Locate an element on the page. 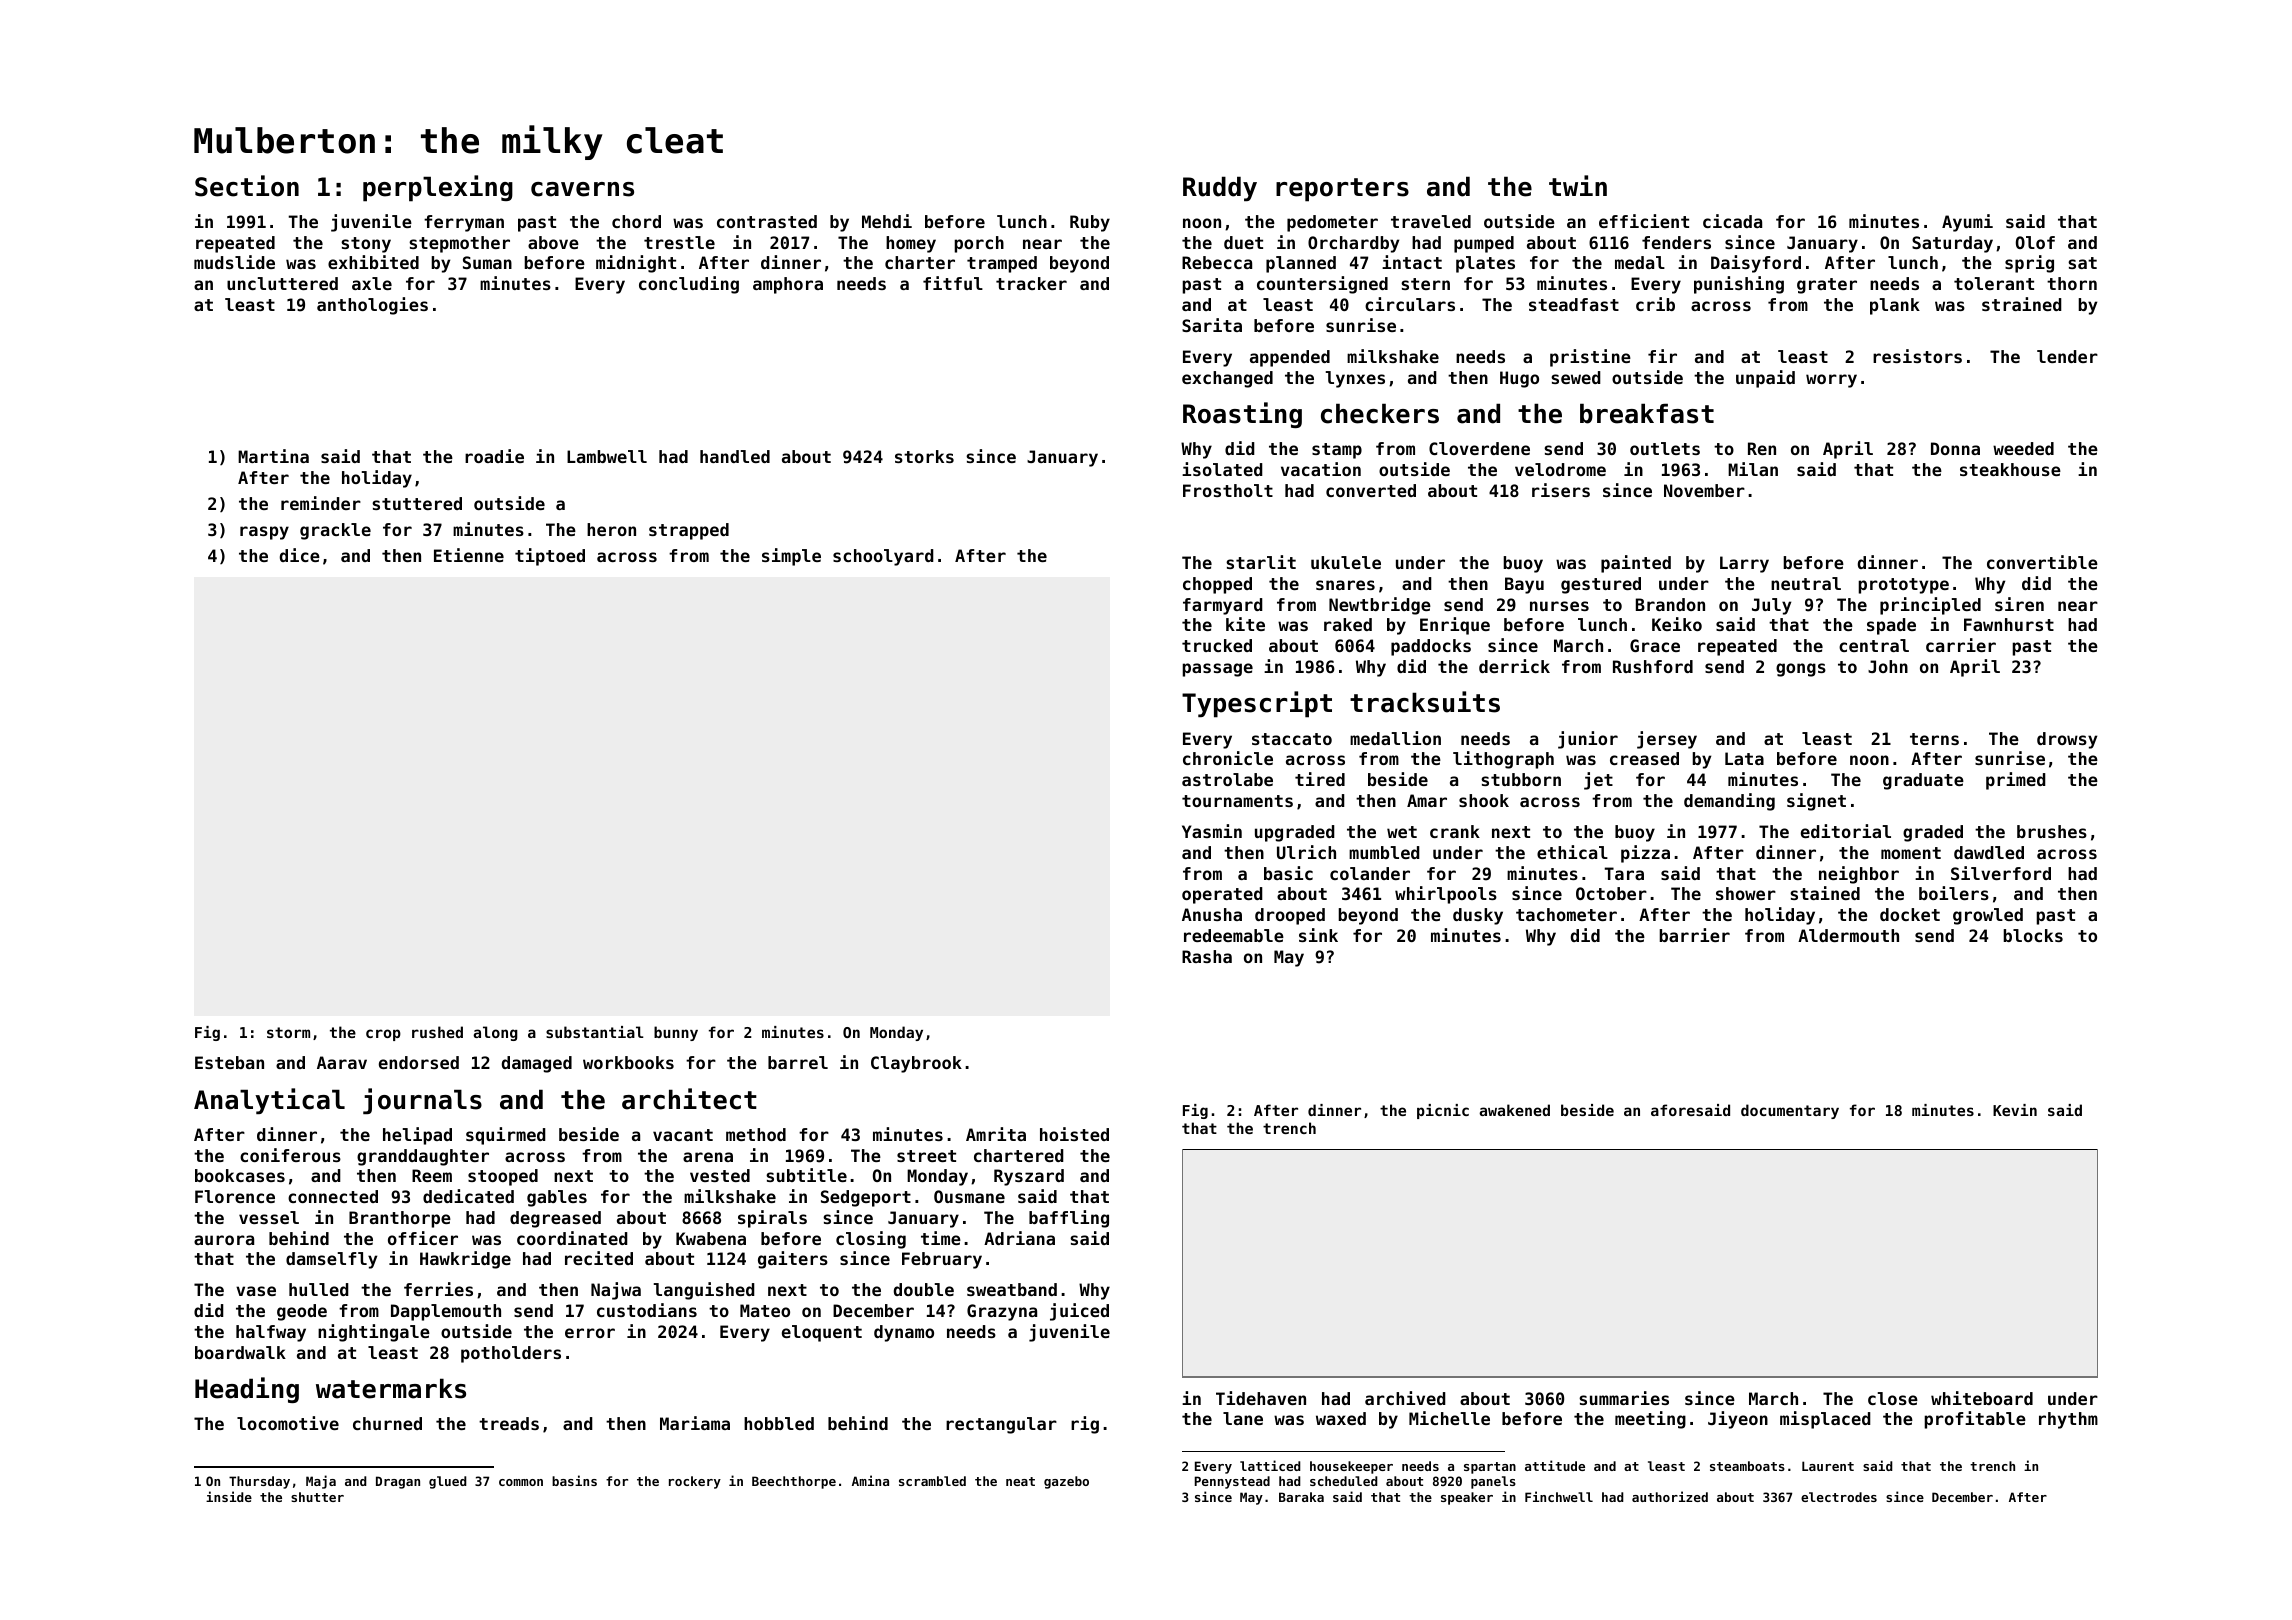 Image resolution: width=2292 pixels, height=1620 pixels. dice is located at coordinates (300, 555).
